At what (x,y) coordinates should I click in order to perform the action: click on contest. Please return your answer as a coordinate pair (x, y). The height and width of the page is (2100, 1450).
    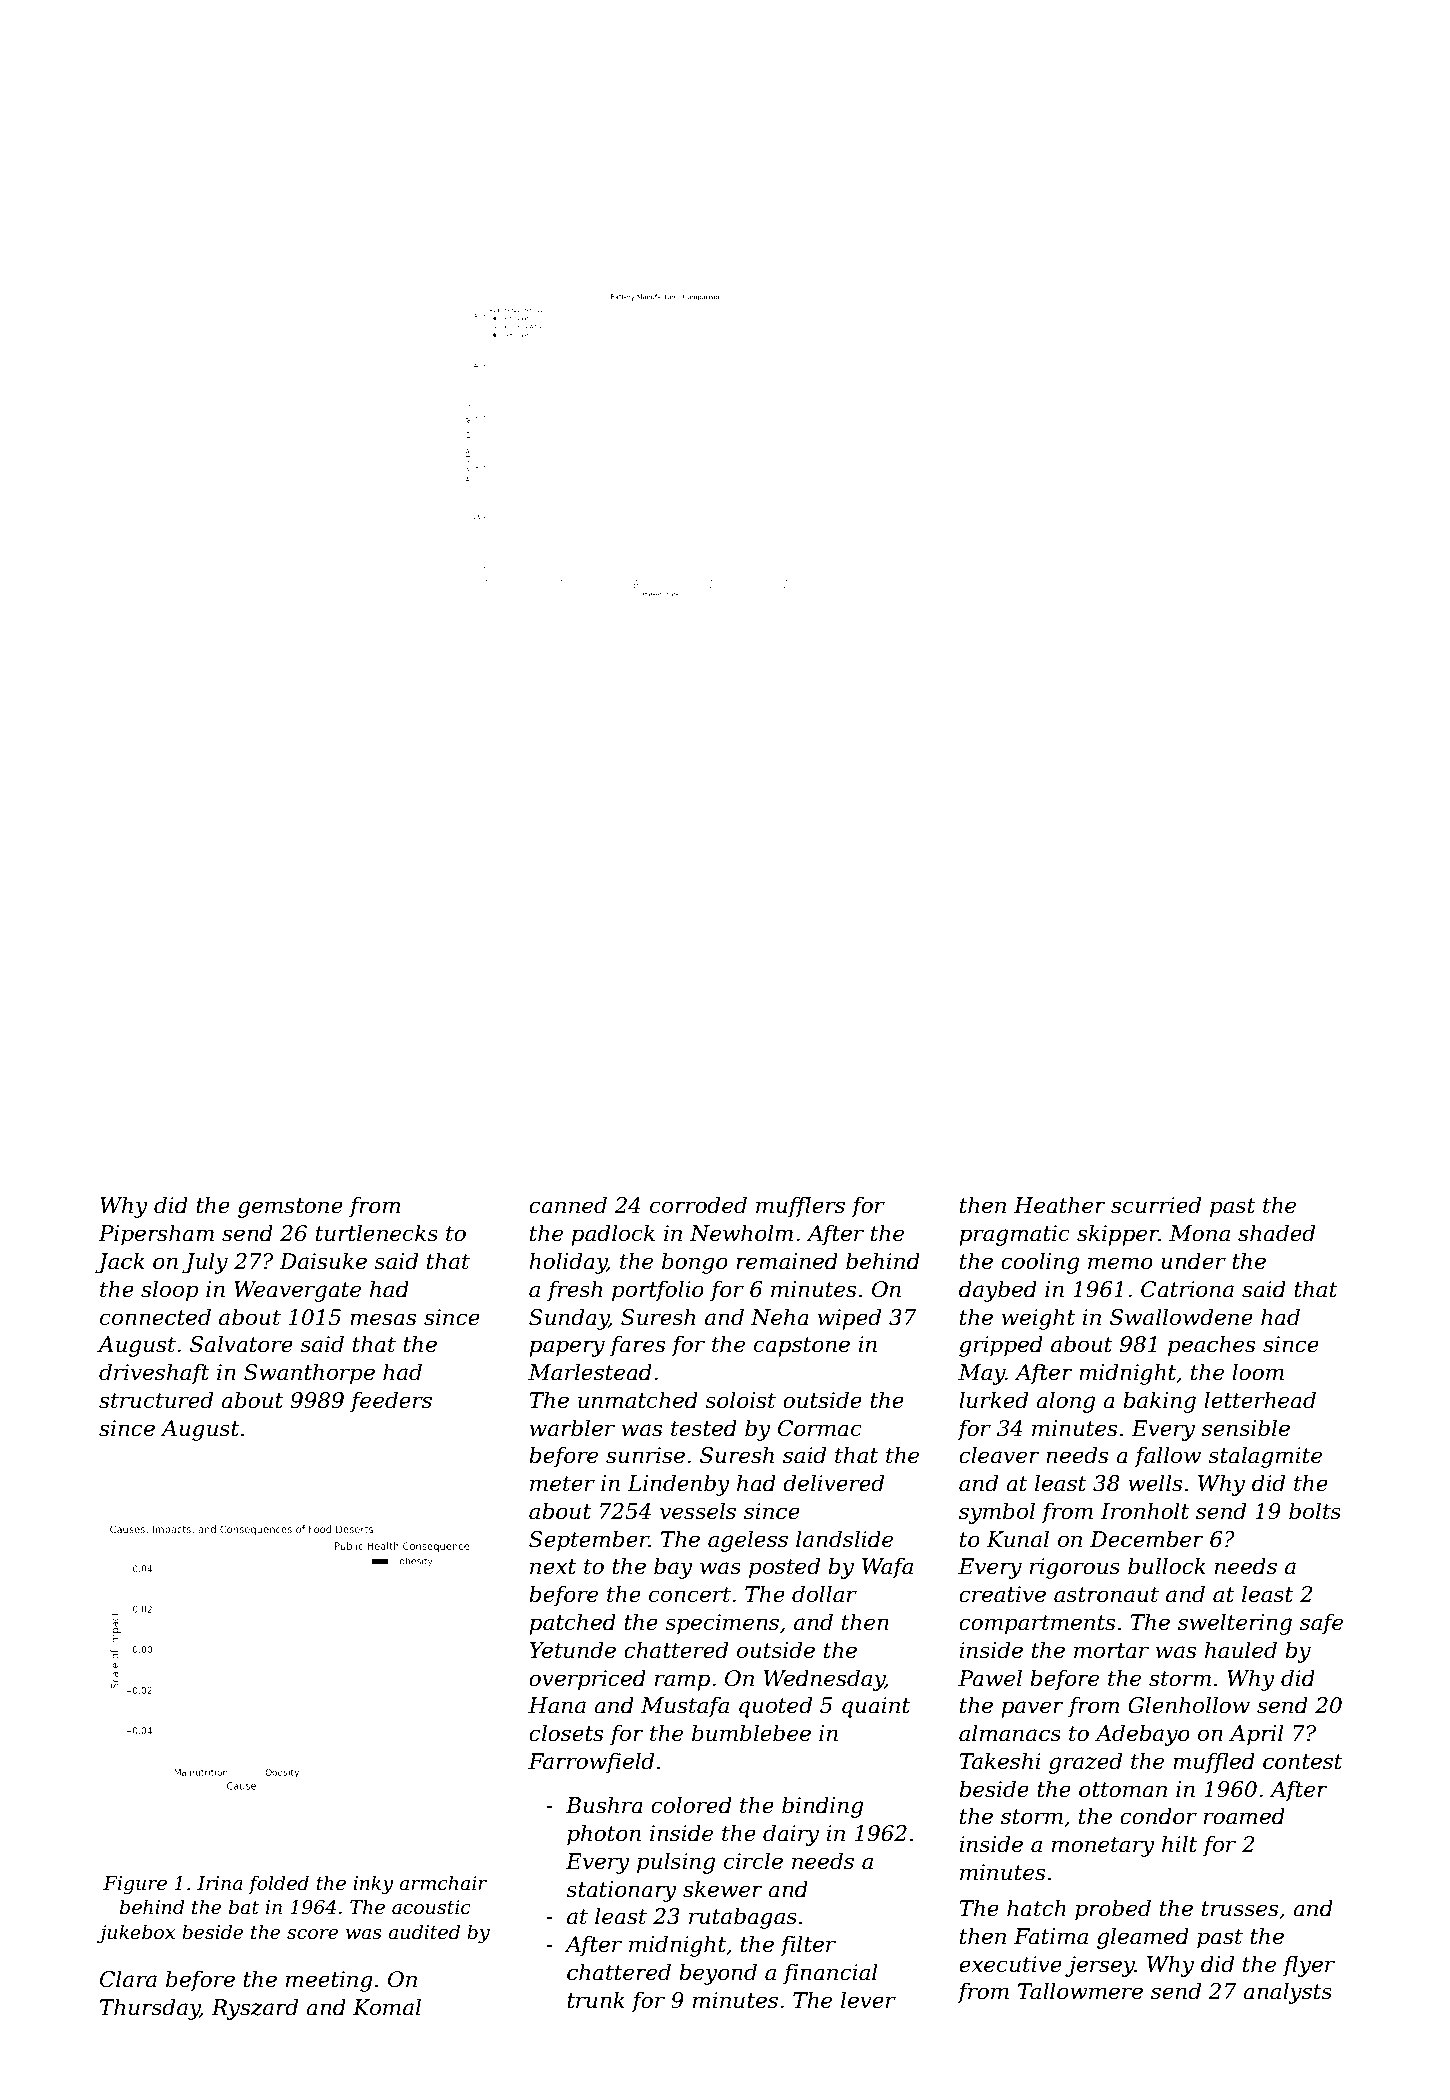
    Looking at the image, I should click on (1303, 1762).
